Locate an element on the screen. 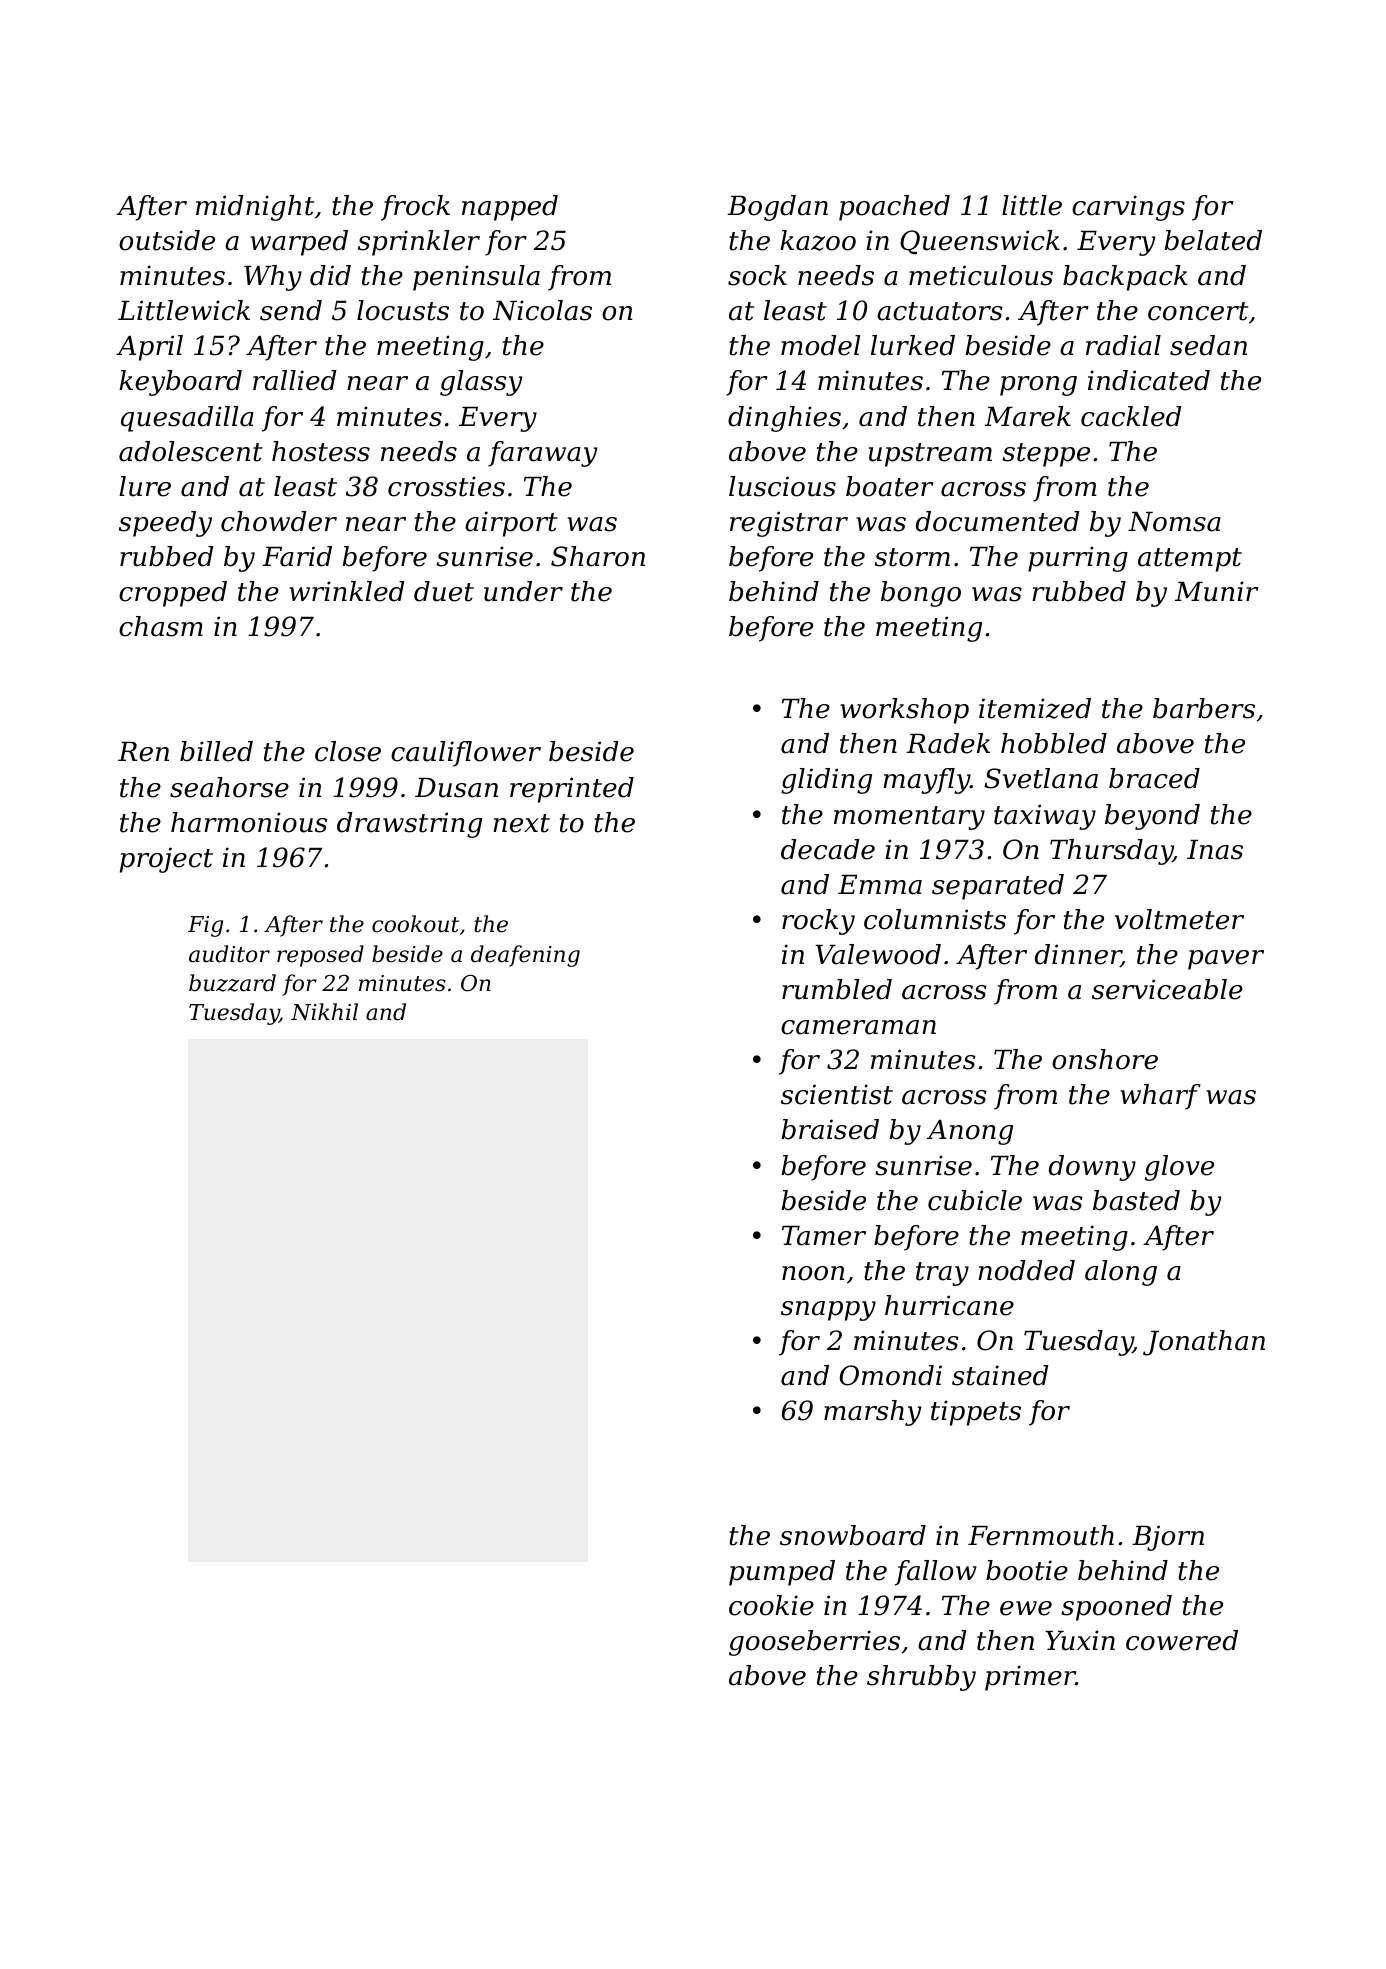  primer is located at coordinates (1030, 1678).
